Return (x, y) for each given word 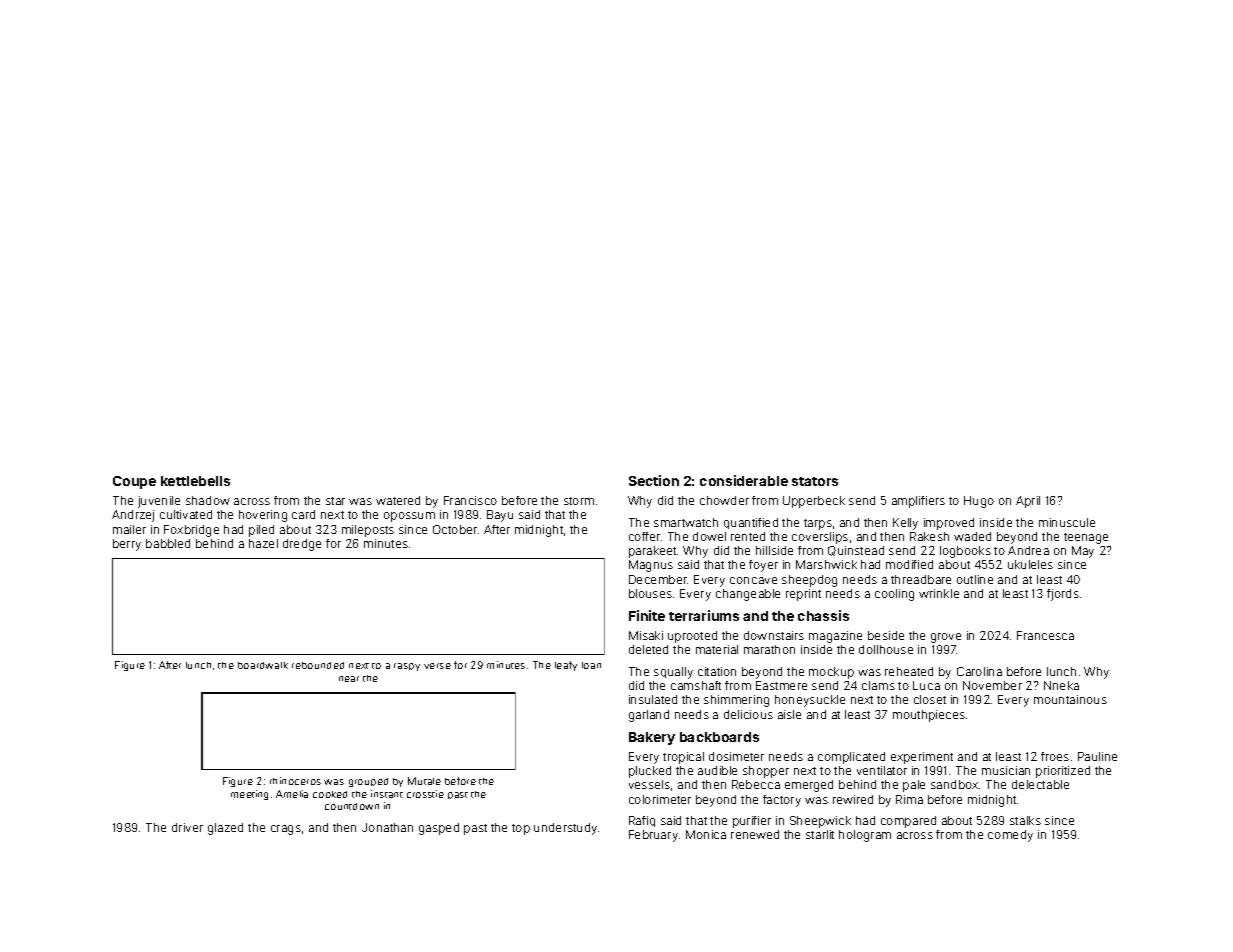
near (349, 679)
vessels (649, 784)
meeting (249, 795)
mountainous (1070, 699)
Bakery (652, 738)
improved (949, 524)
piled (261, 531)
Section (654, 480)
